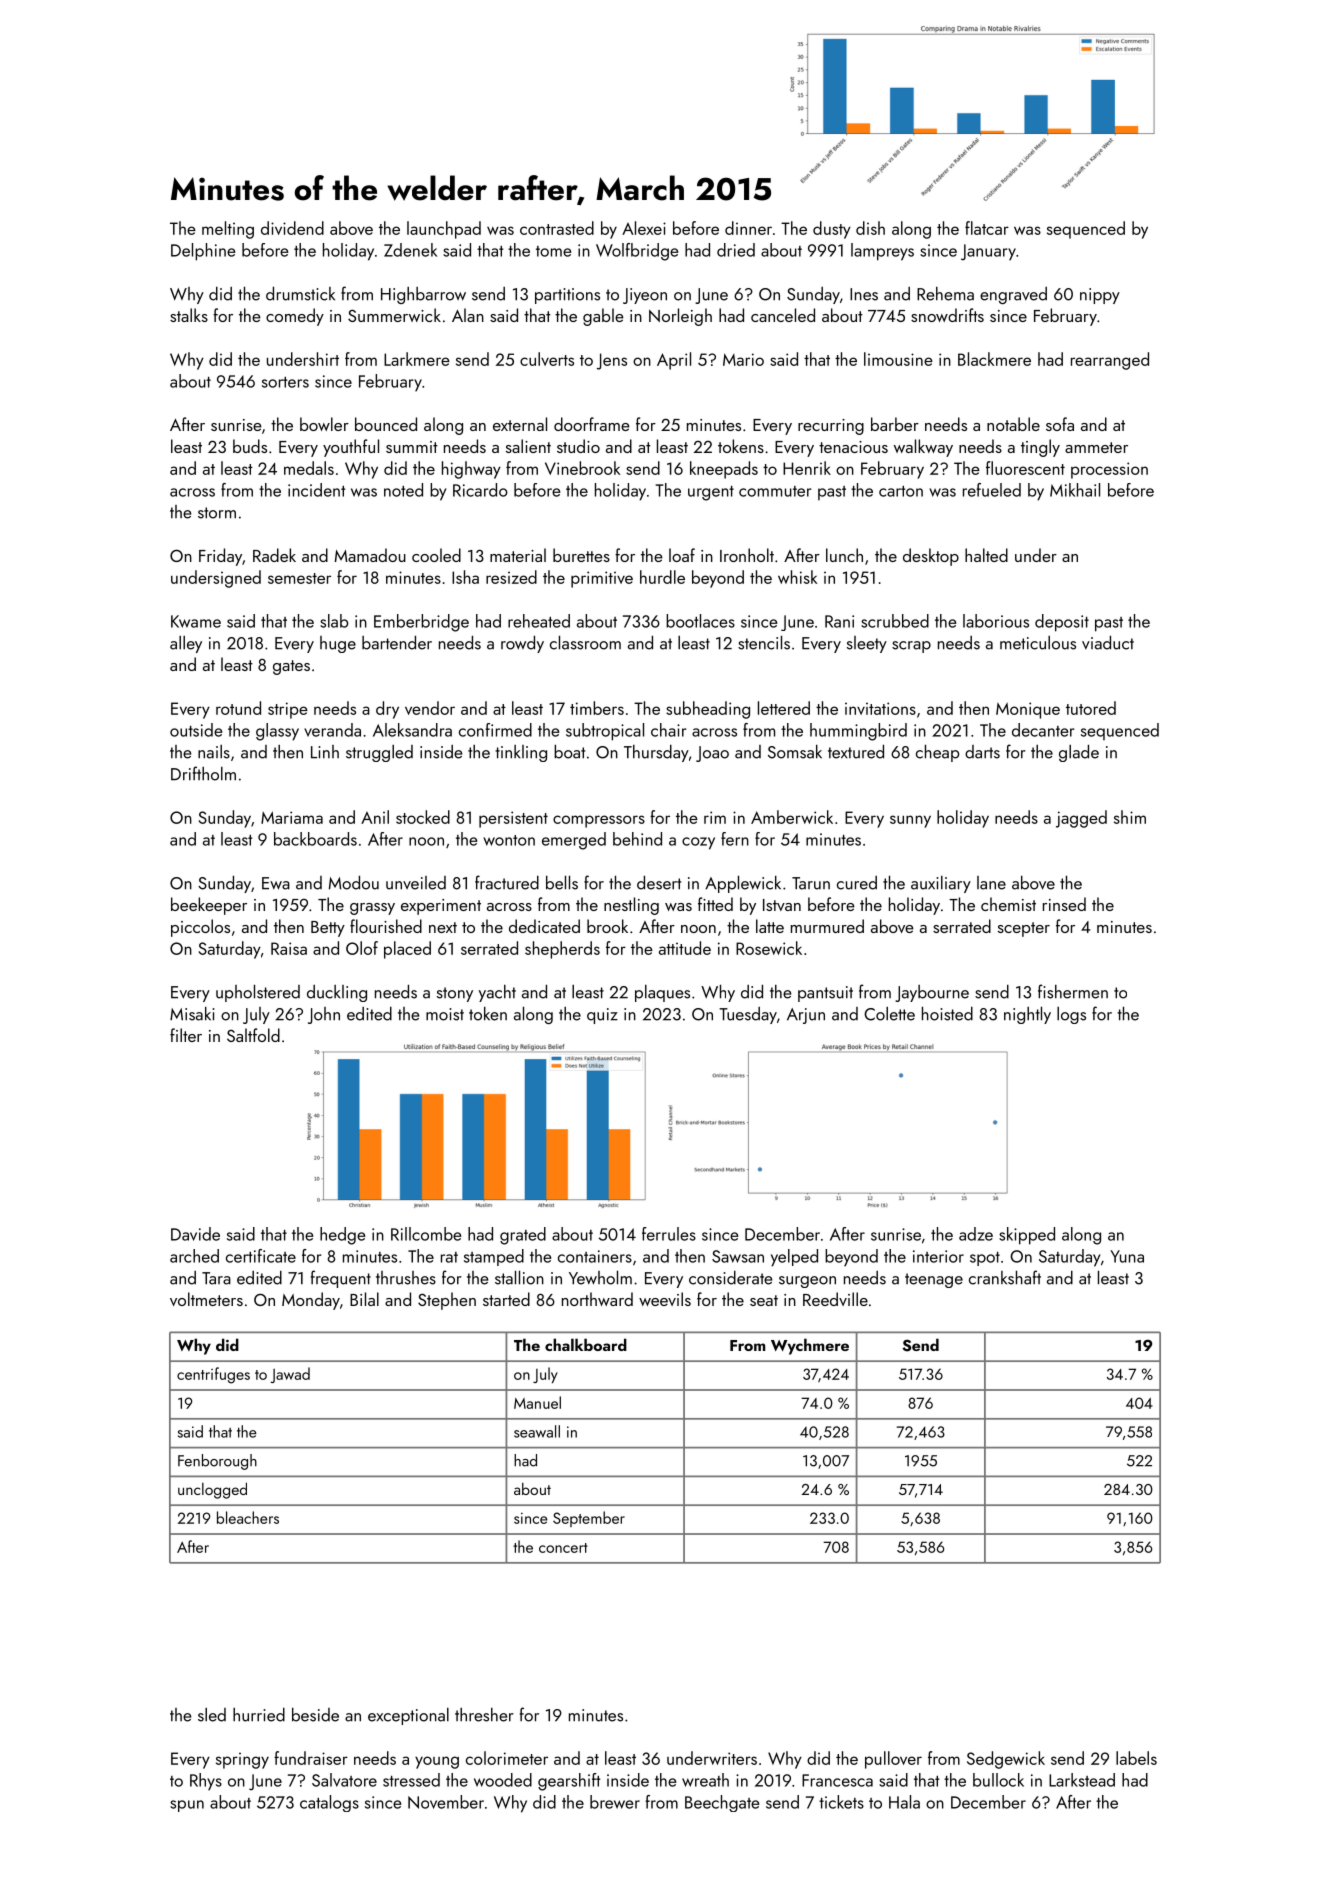 The height and width of the screenshot is (1881, 1330). I want to click on engraved, so click(1013, 295).
